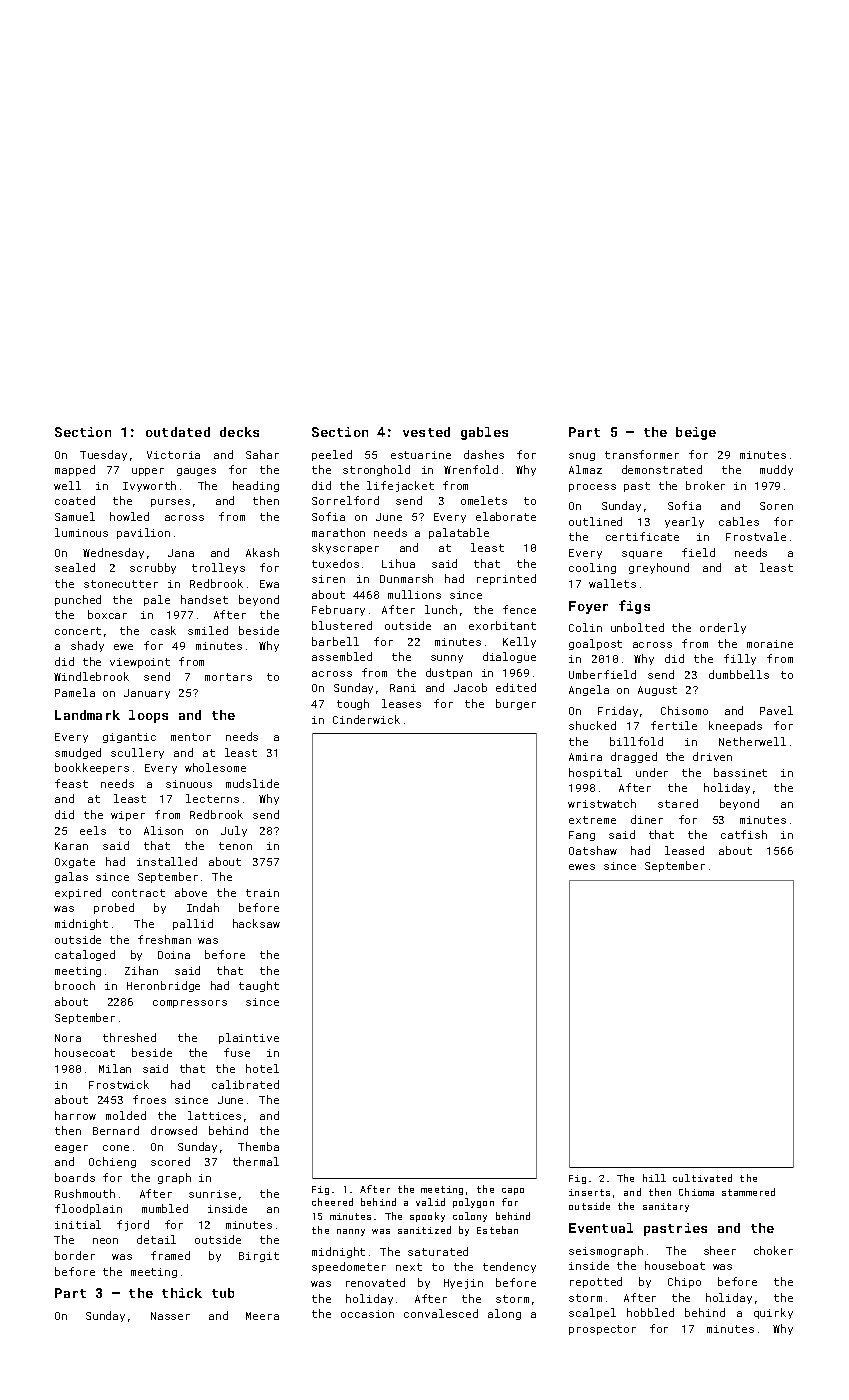 This image has width=849, height=1400. What do you see at coordinates (252, 783) in the image?
I see `mudslide` at bounding box center [252, 783].
